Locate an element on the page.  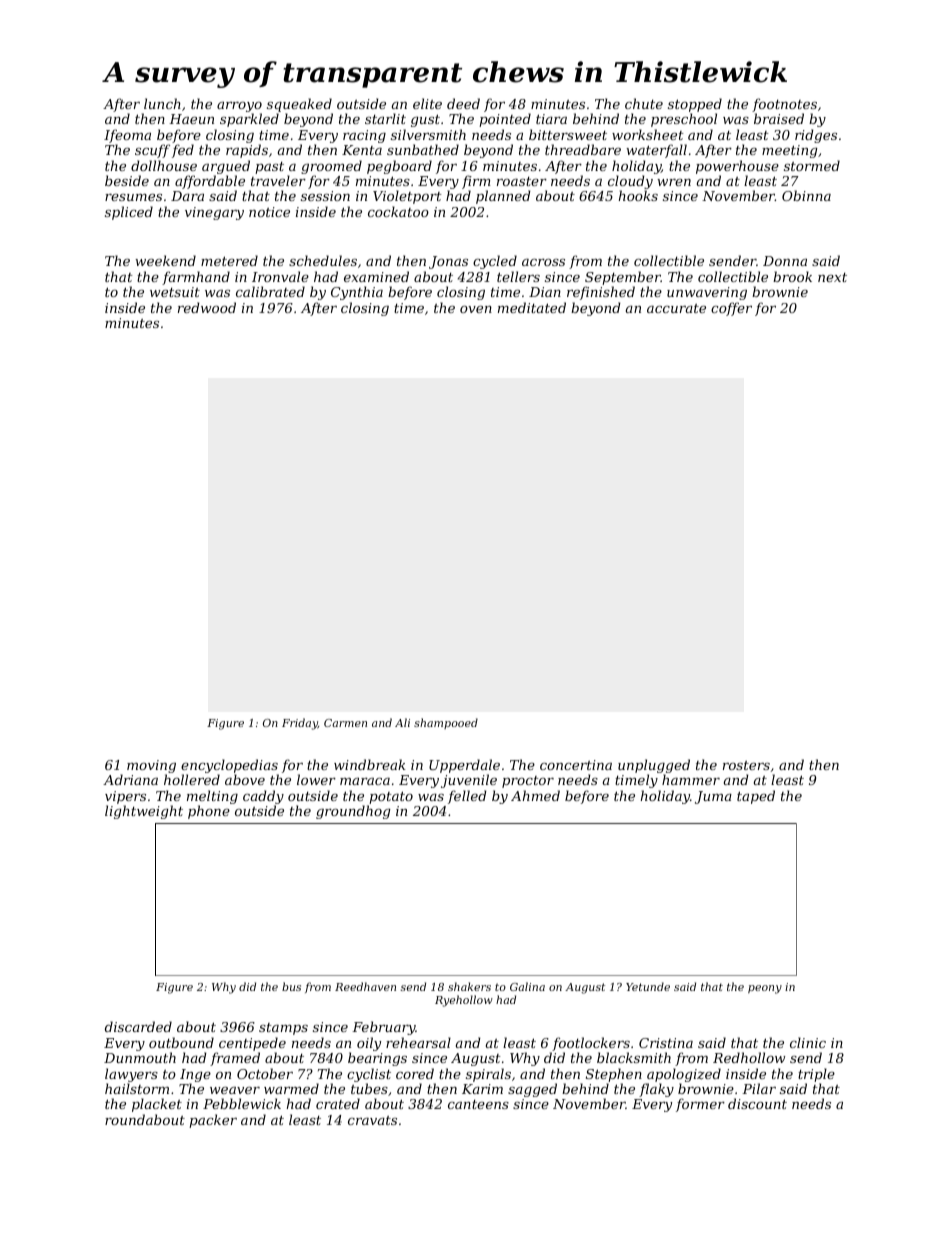
spliced is located at coordinates (129, 213).
